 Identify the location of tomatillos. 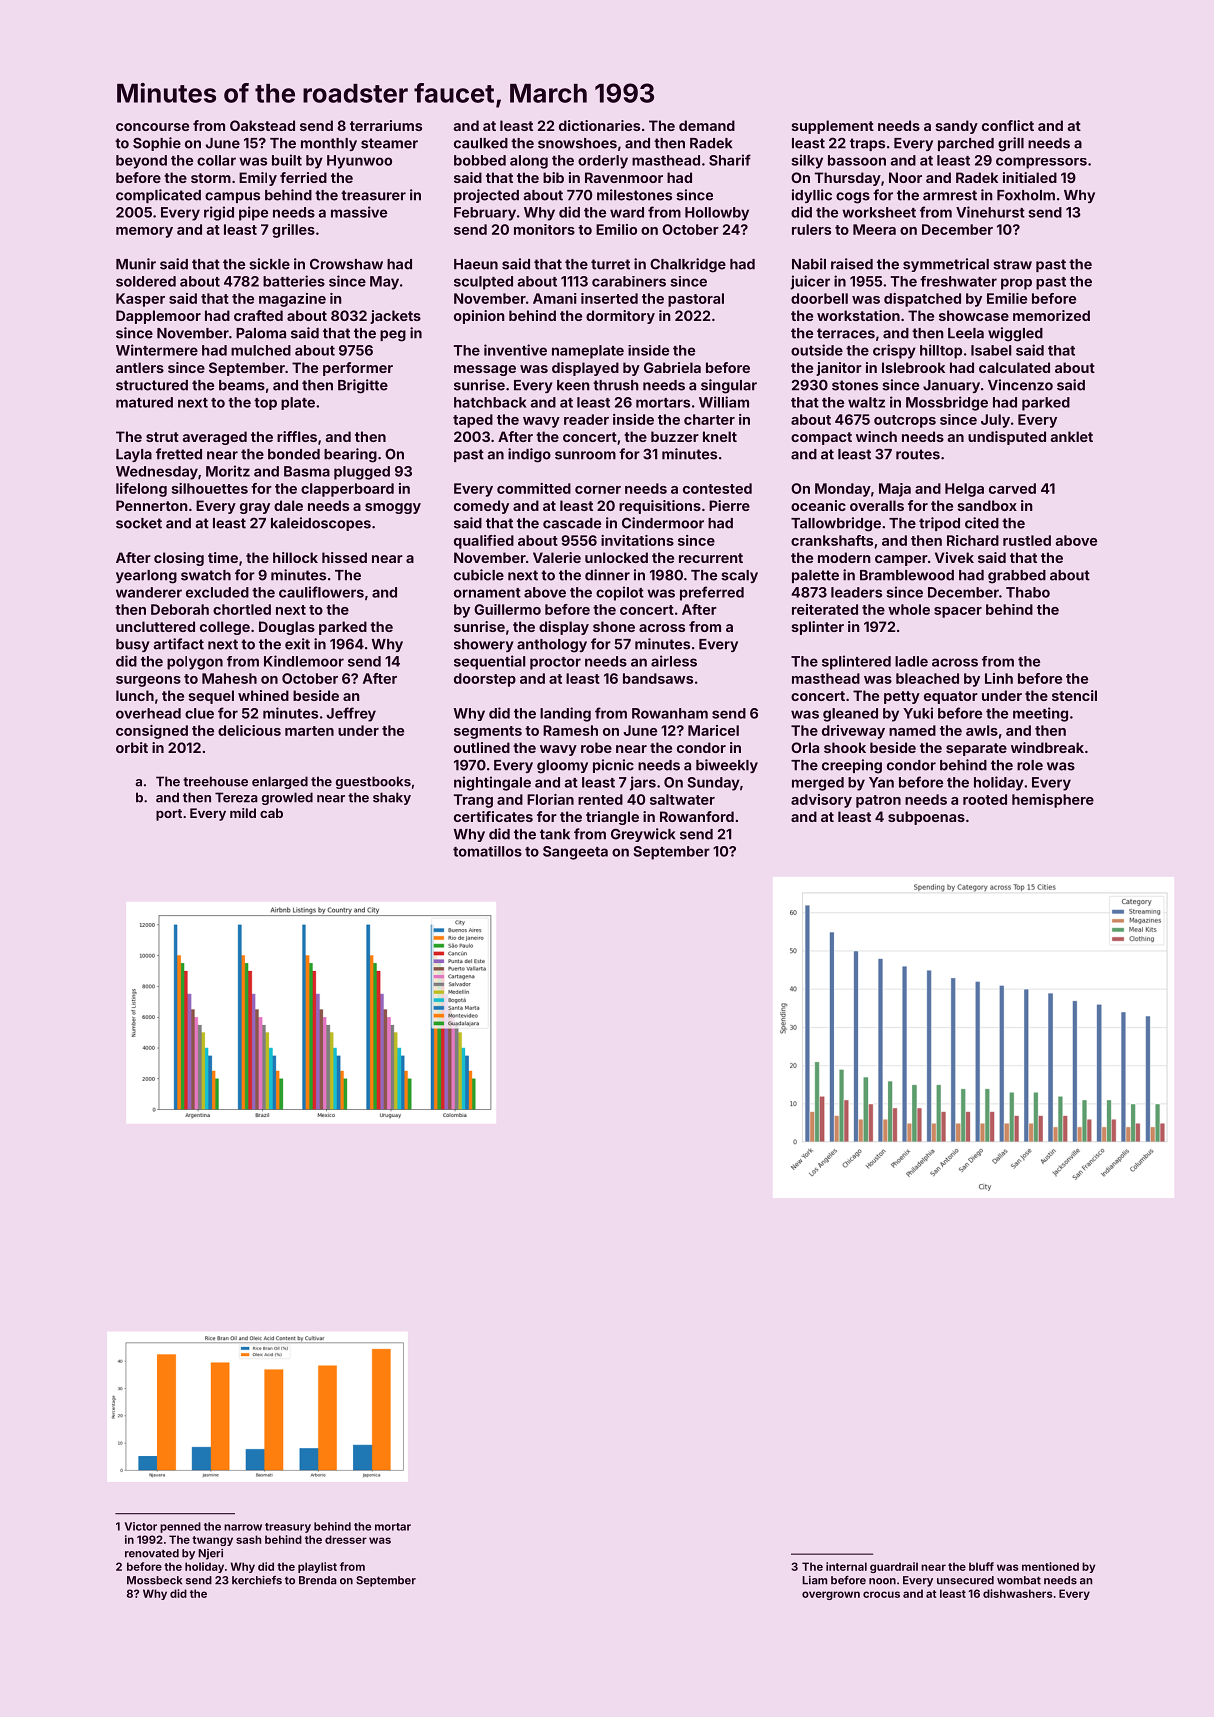
(487, 851).
